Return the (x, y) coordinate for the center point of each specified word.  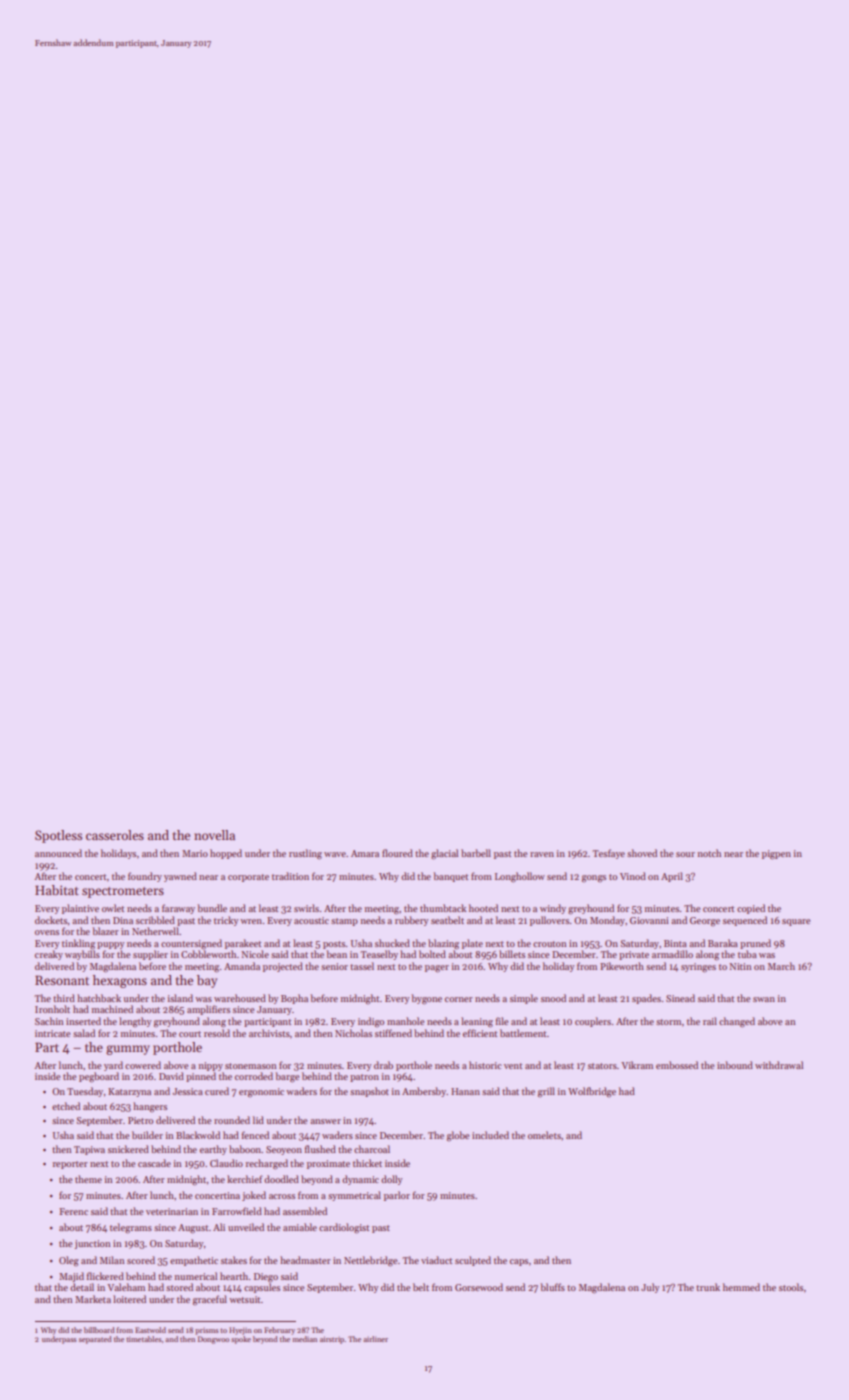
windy (553, 909)
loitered (129, 1299)
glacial (444, 854)
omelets (544, 1135)
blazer (106, 931)
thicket (367, 1163)
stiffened (393, 1033)
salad (84, 1033)
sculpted (473, 1261)
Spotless (58, 836)
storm (668, 1022)
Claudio (226, 1163)
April (672, 877)
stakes (234, 1260)
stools (791, 1287)
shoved (642, 853)
